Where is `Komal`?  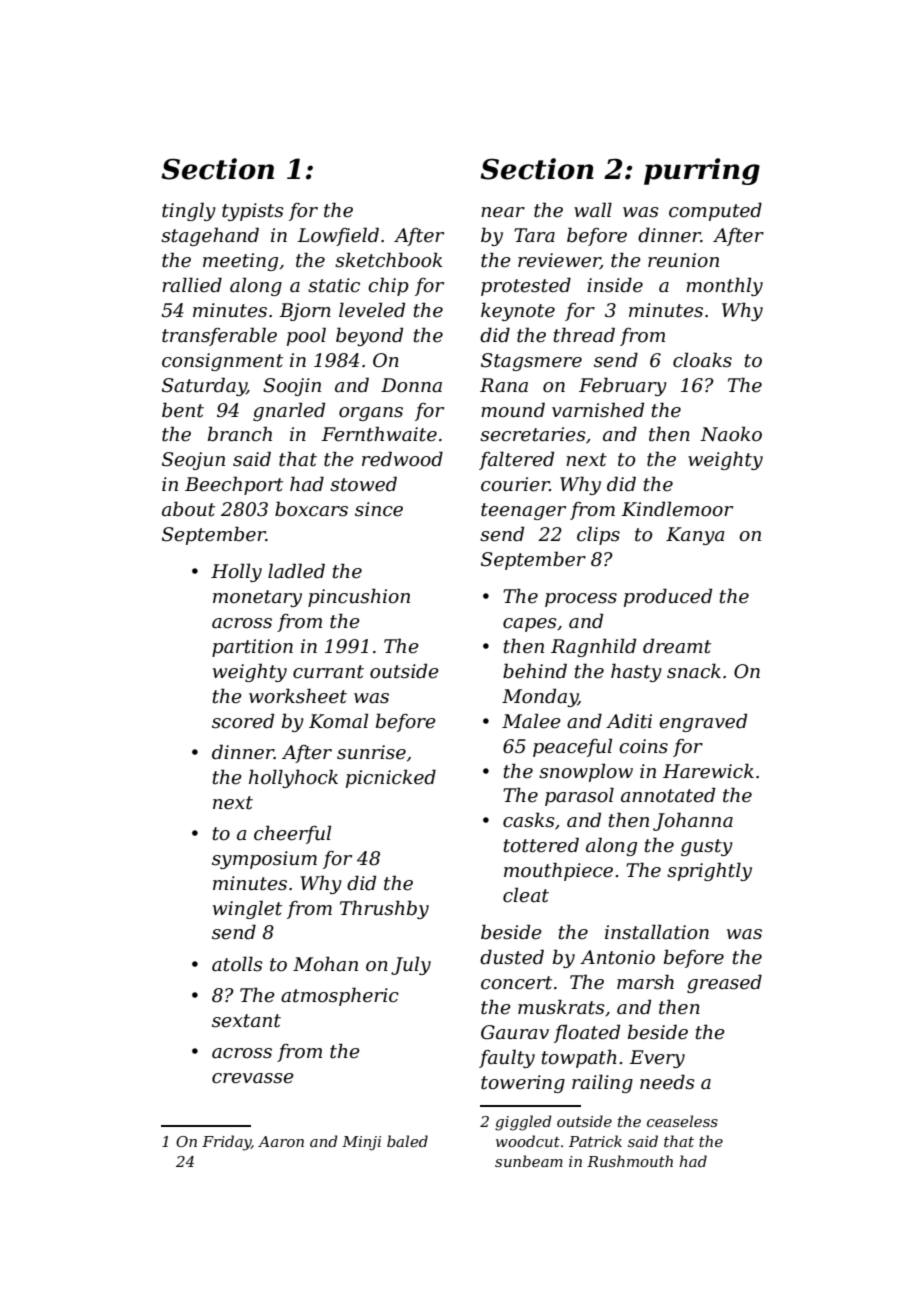
Komal is located at coordinates (338, 721).
